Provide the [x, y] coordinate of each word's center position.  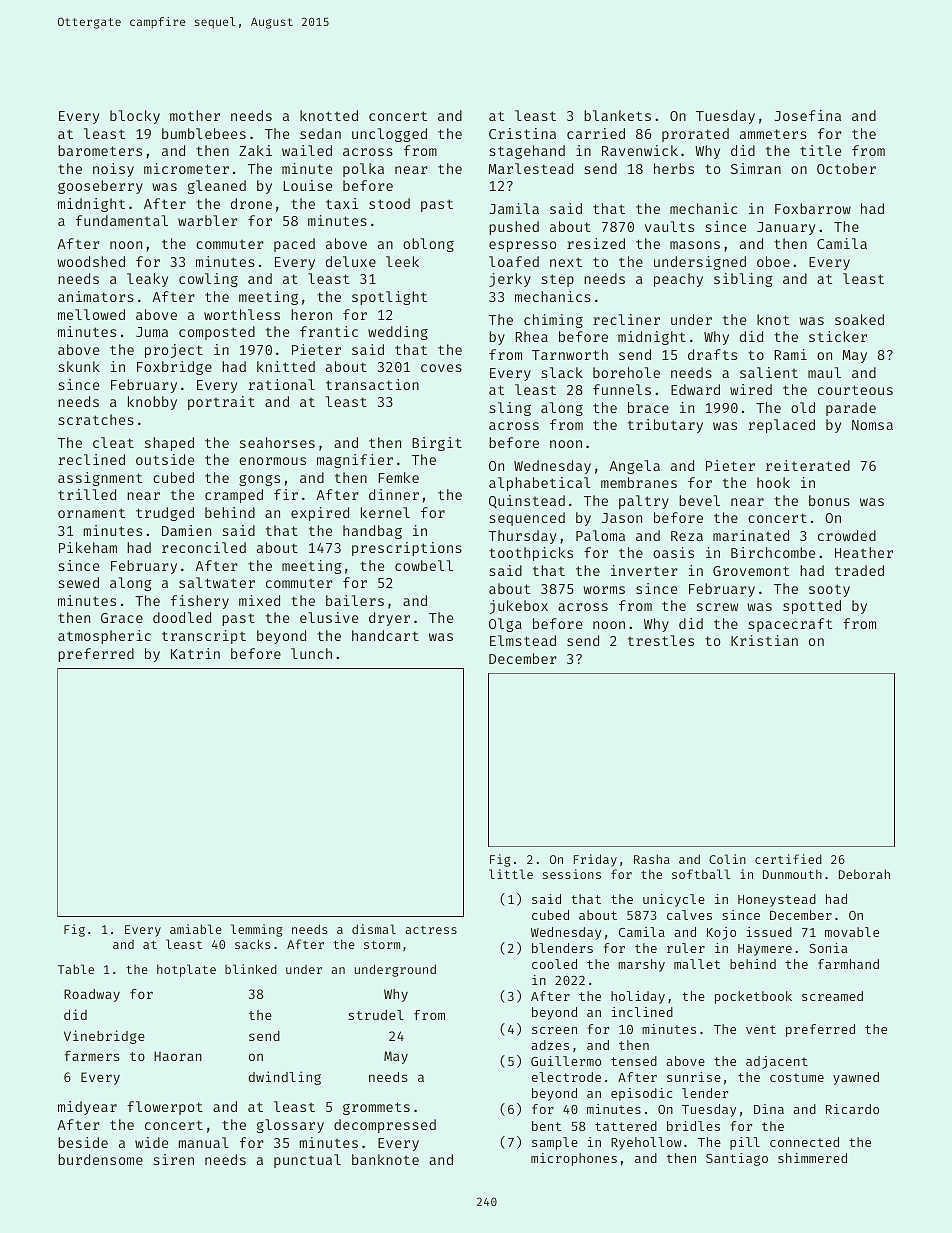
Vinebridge [104, 1037]
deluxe [351, 261]
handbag [372, 532]
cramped [234, 496]
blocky [135, 117]
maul [824, 372]
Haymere [765, 950]
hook [773, 482]
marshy [641, 965]
